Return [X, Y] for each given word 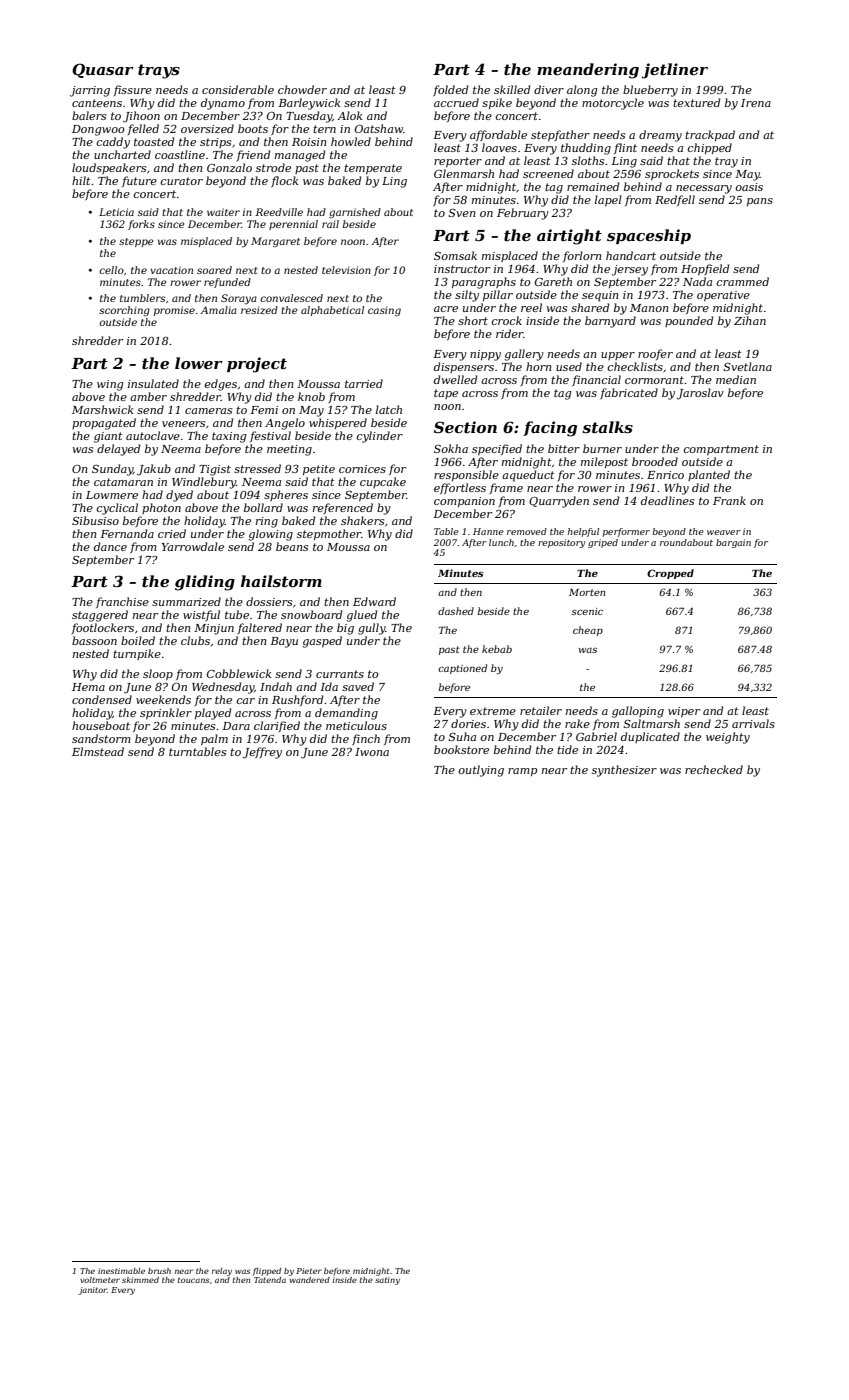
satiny [387, 1281]
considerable [238, 89]
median [736, 379]
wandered [309, 1280]
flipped [267, 1272]
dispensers [464, 367]
